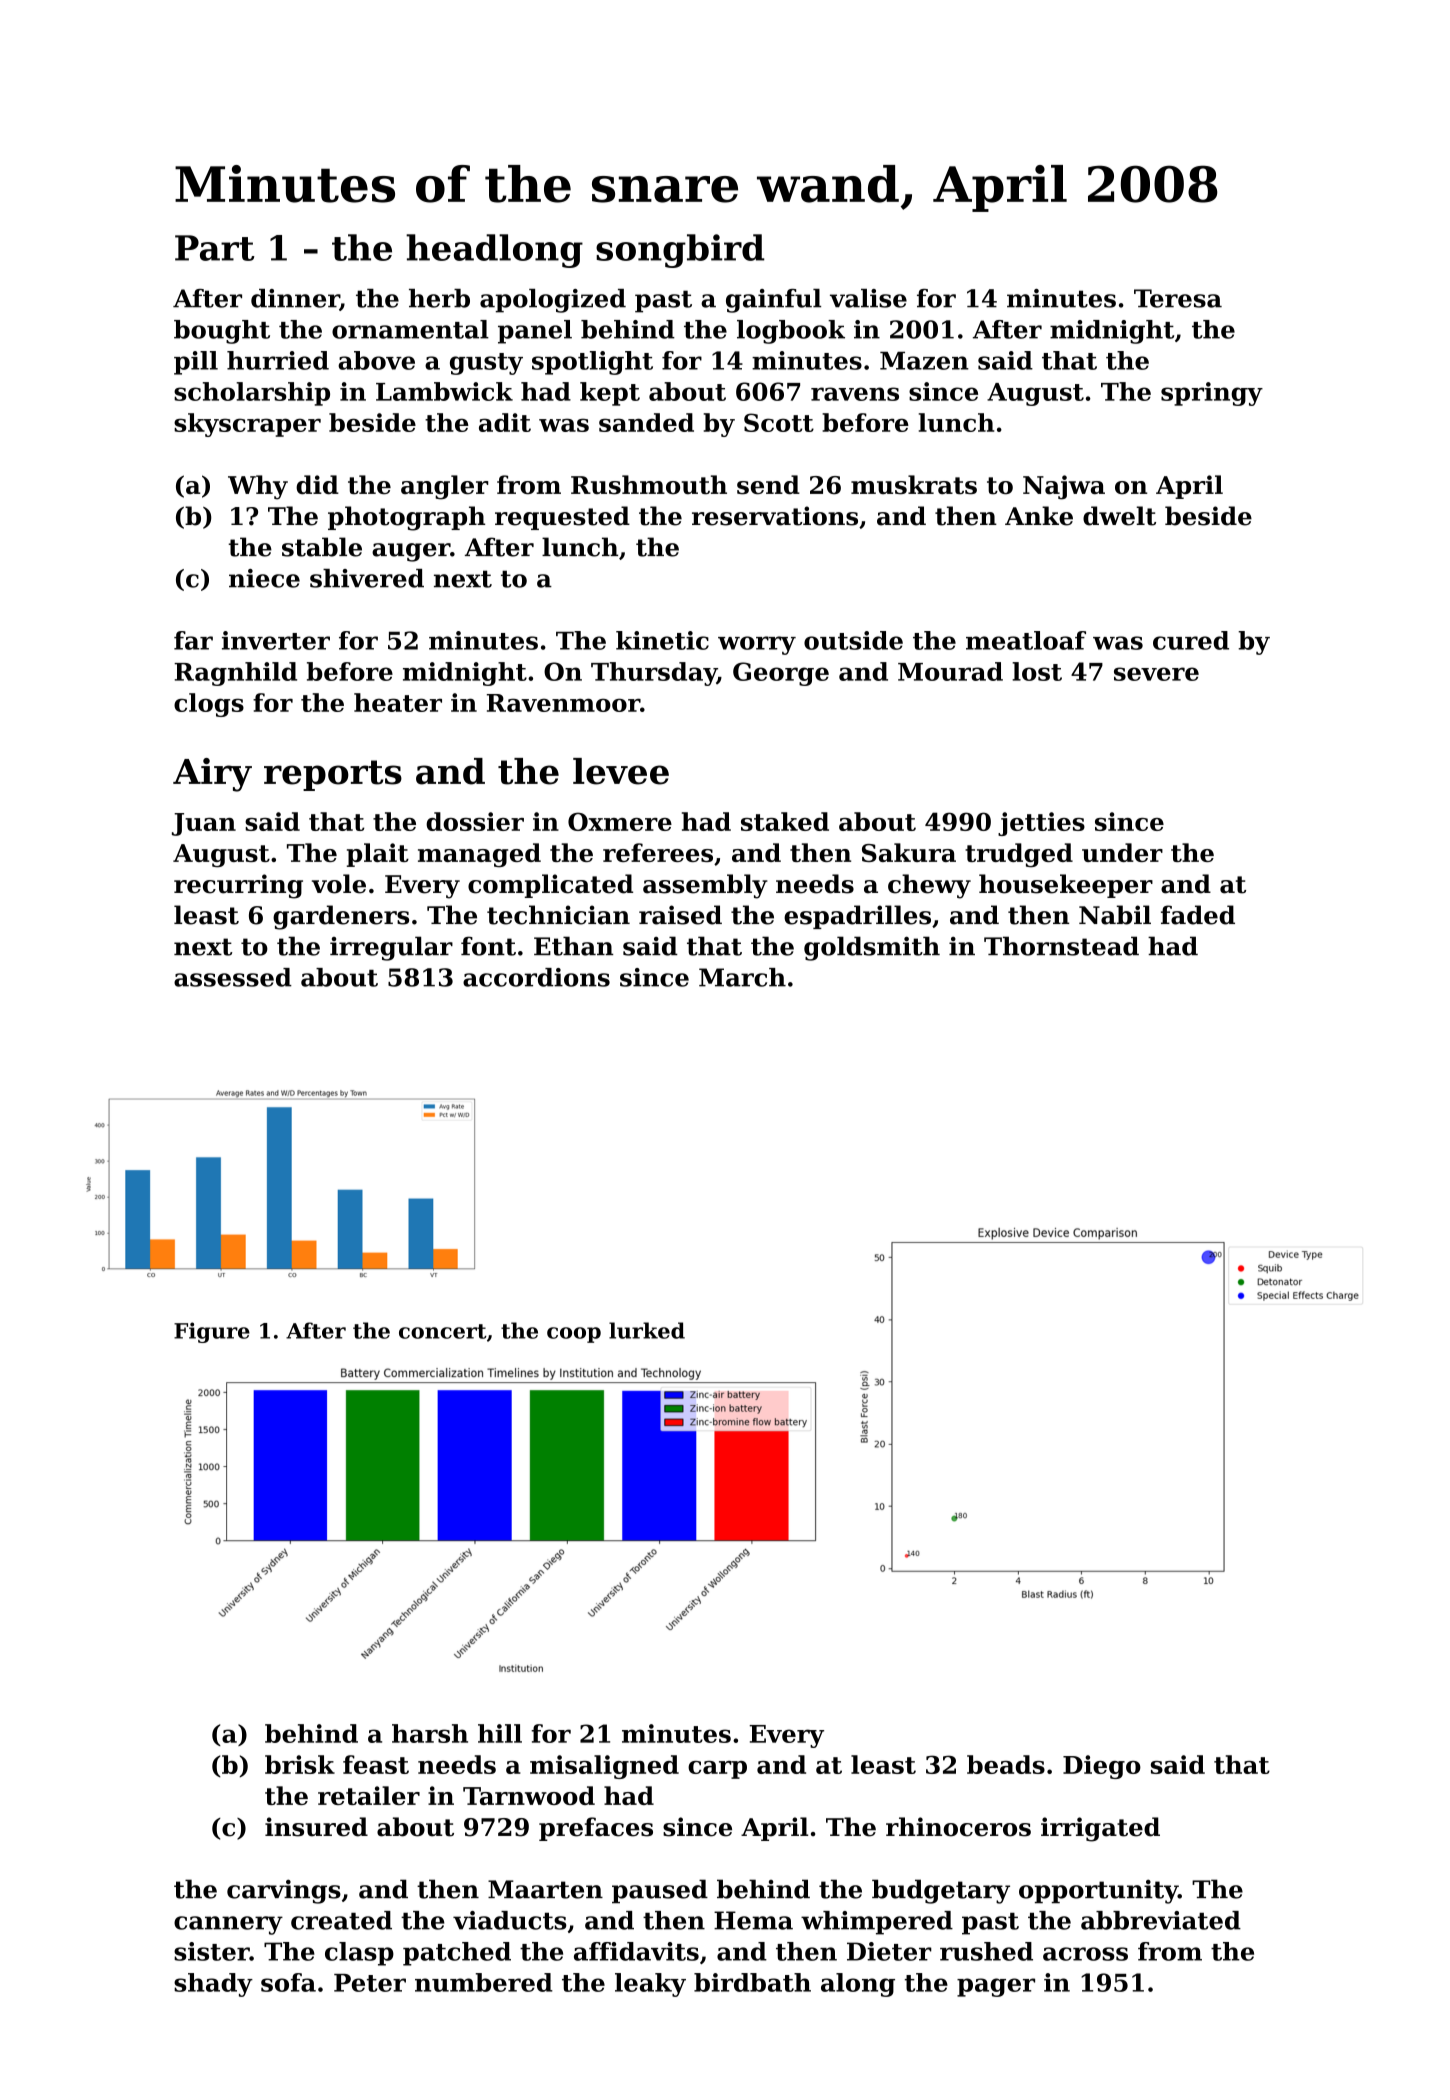  What do you see at coordinates (662, 640) in the document?
I see `kinetic` at bounding box center [662, 640].
